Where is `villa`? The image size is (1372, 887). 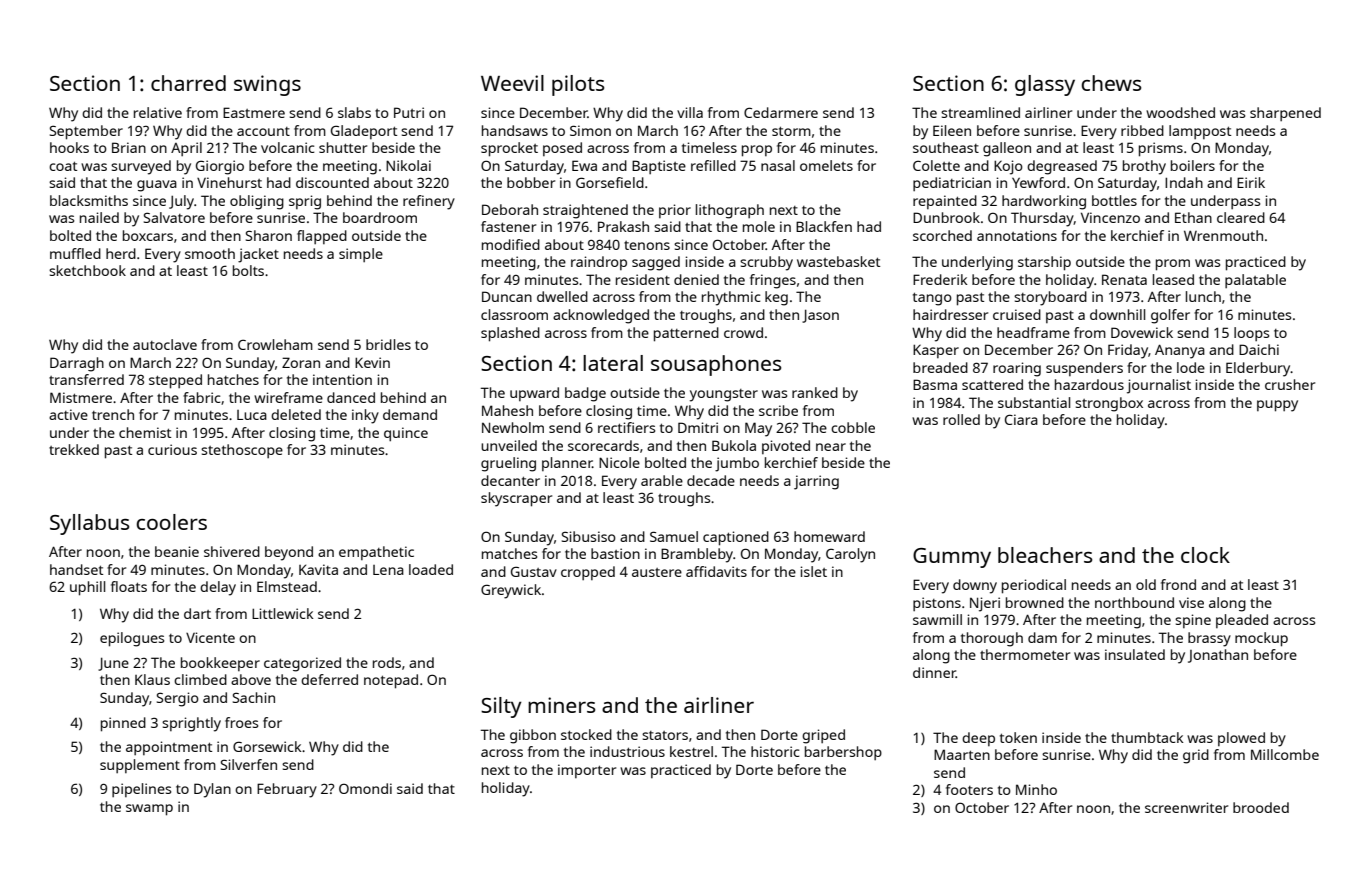
villa is located at coordinates (690, 112).
